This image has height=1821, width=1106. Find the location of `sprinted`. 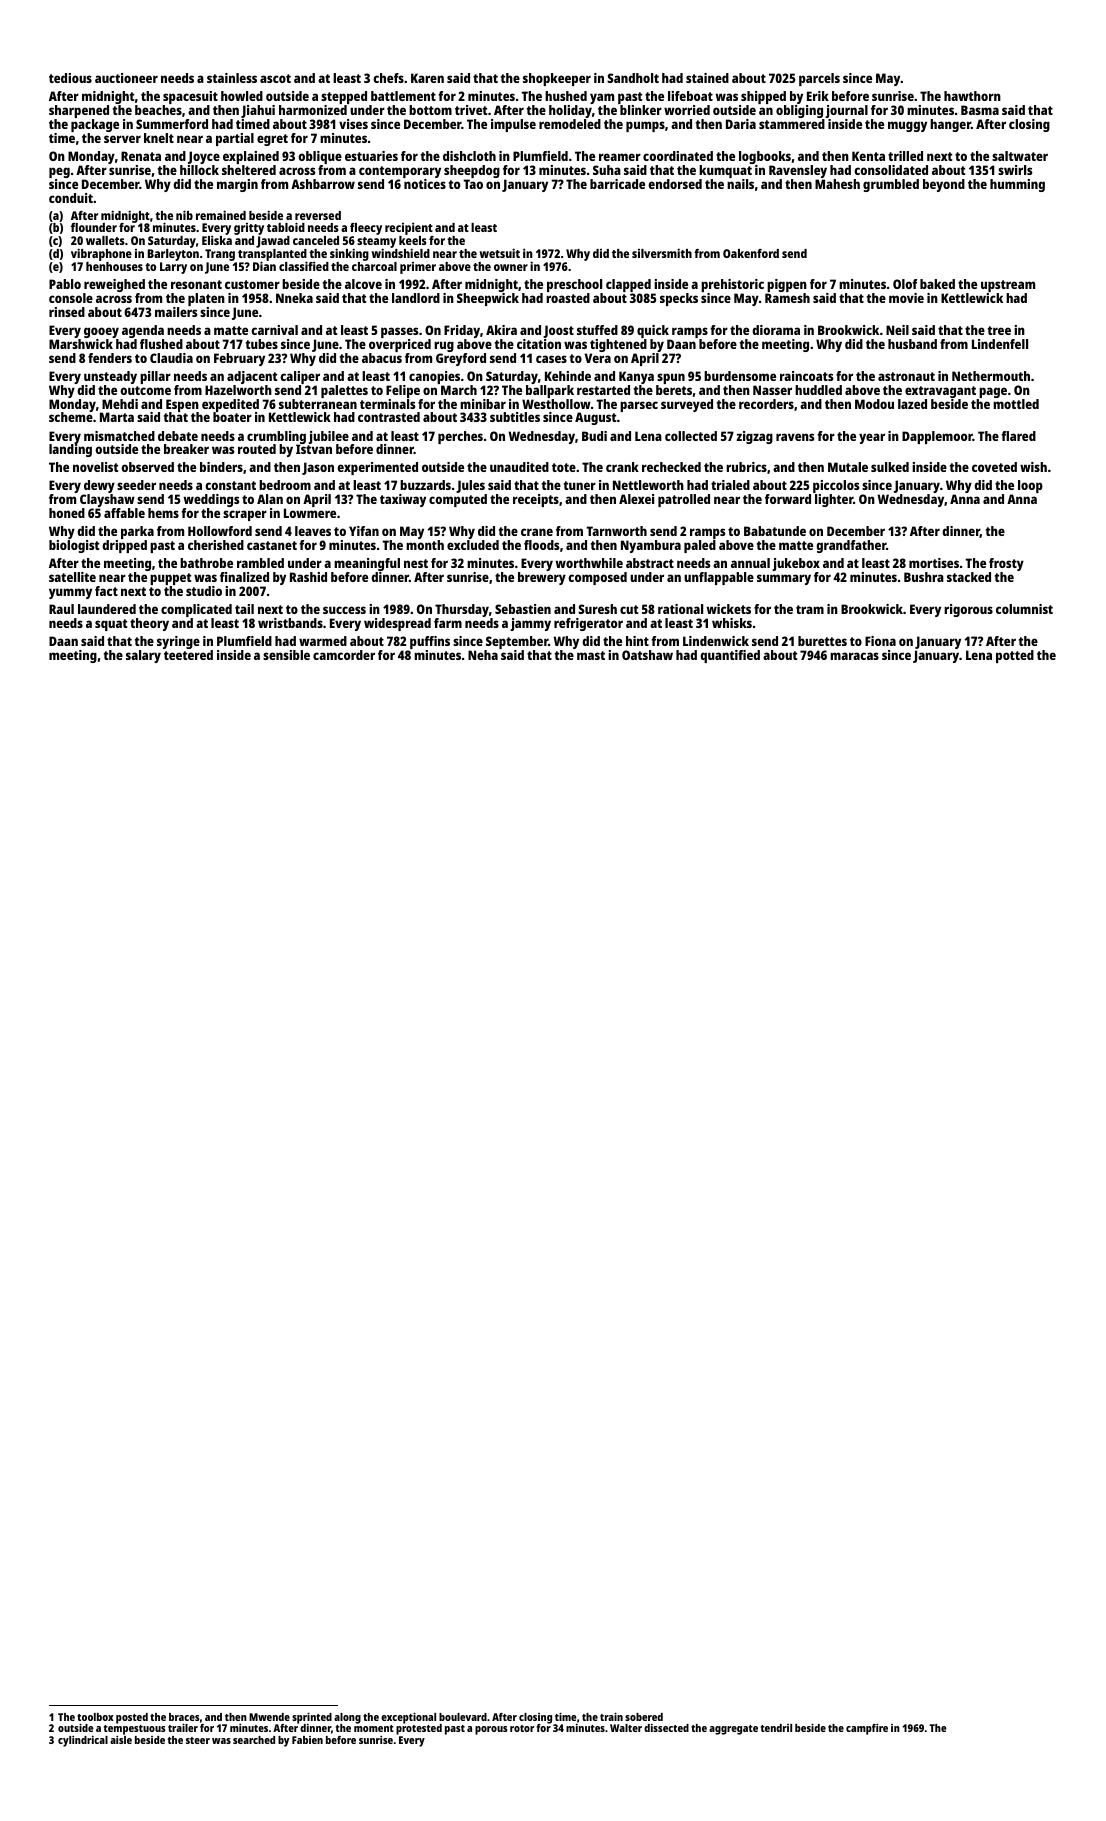

sprinted is located at coordinates (312, 1718).
